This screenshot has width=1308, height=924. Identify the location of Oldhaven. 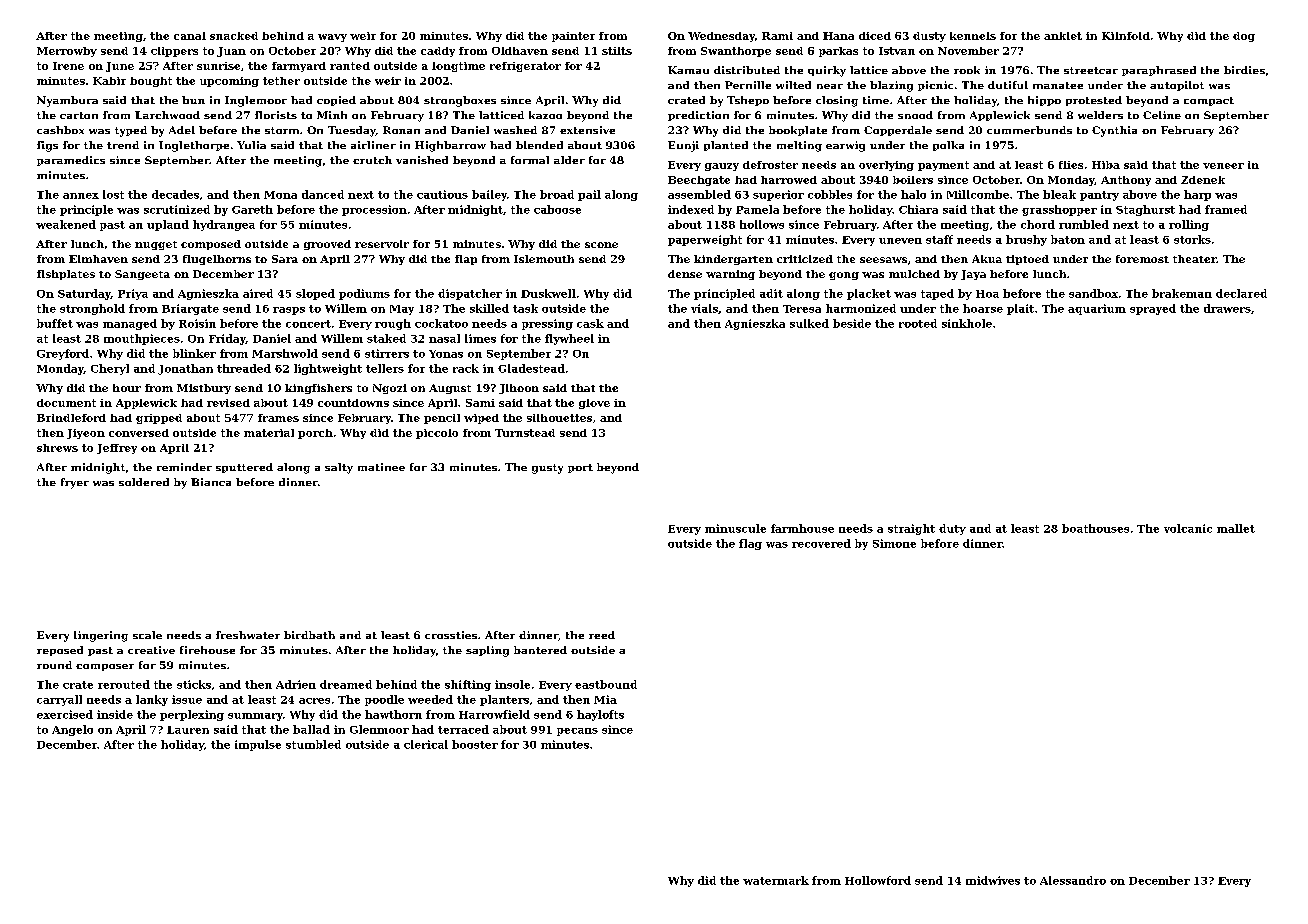
(520, 51).
